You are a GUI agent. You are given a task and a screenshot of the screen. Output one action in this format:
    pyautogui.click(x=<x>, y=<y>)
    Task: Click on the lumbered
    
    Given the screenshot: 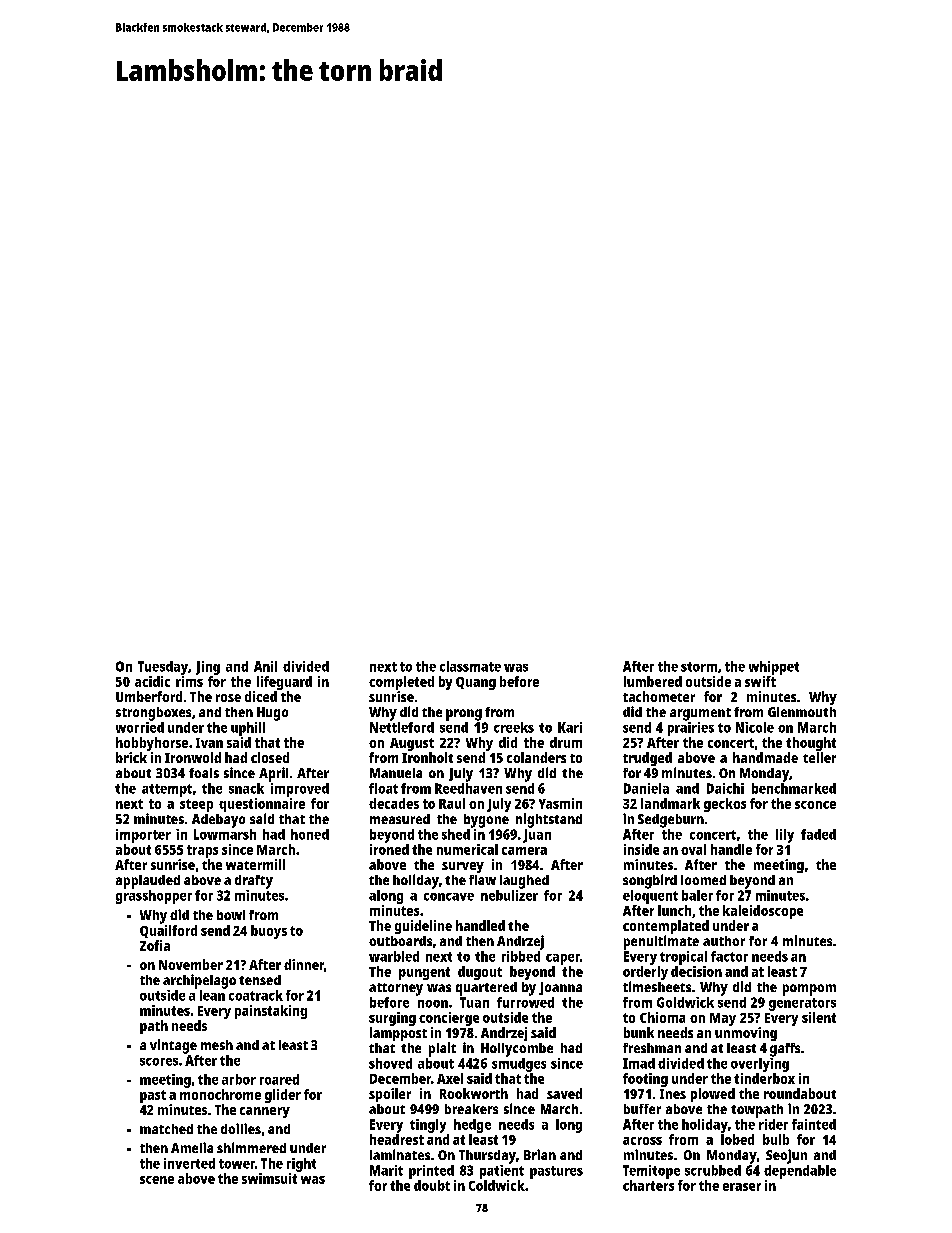 What is the action you would take?
    pyautogui.click(x=653, y=681)
